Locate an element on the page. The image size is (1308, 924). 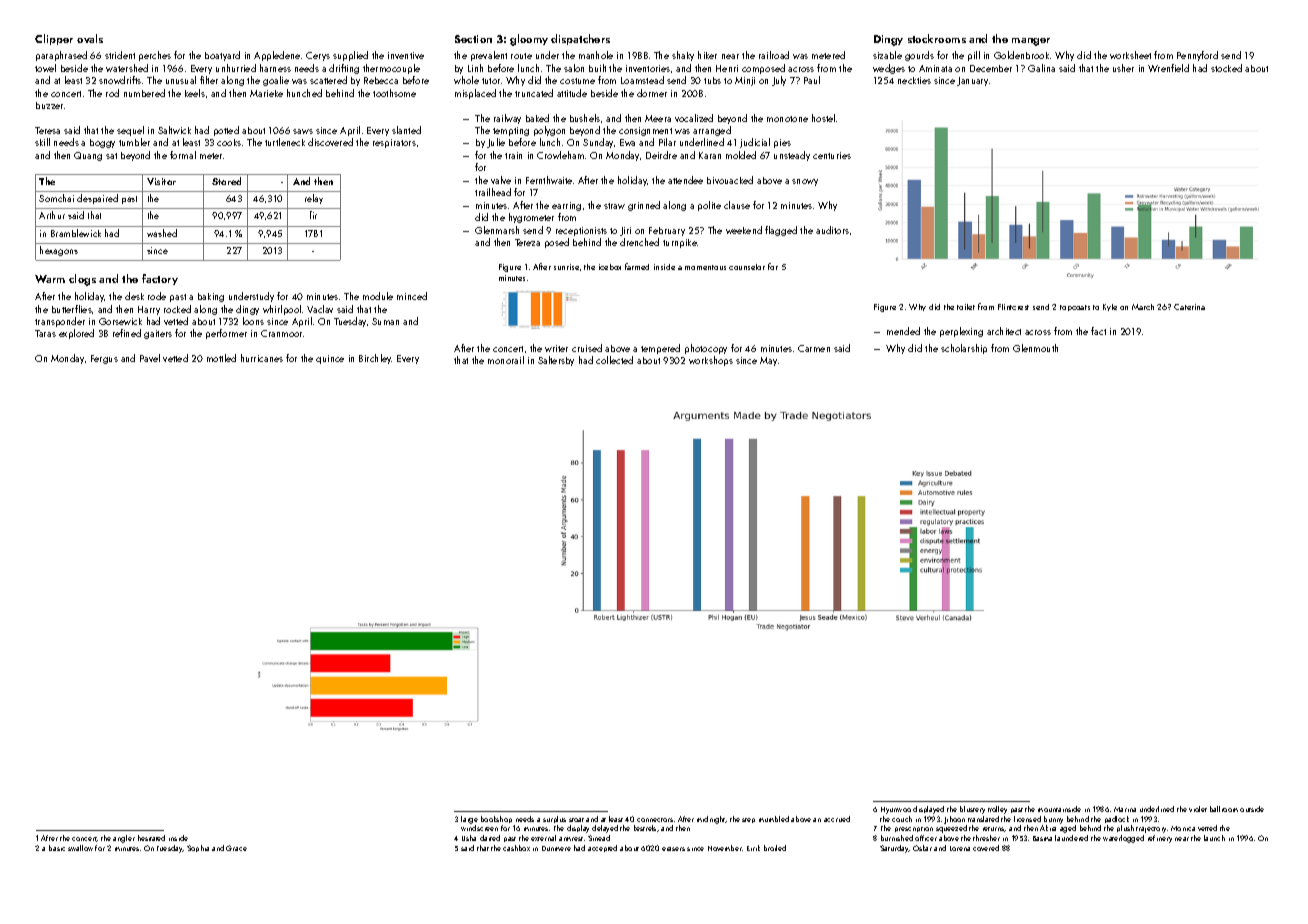
unhurried is located at coordinates (236, 68).
